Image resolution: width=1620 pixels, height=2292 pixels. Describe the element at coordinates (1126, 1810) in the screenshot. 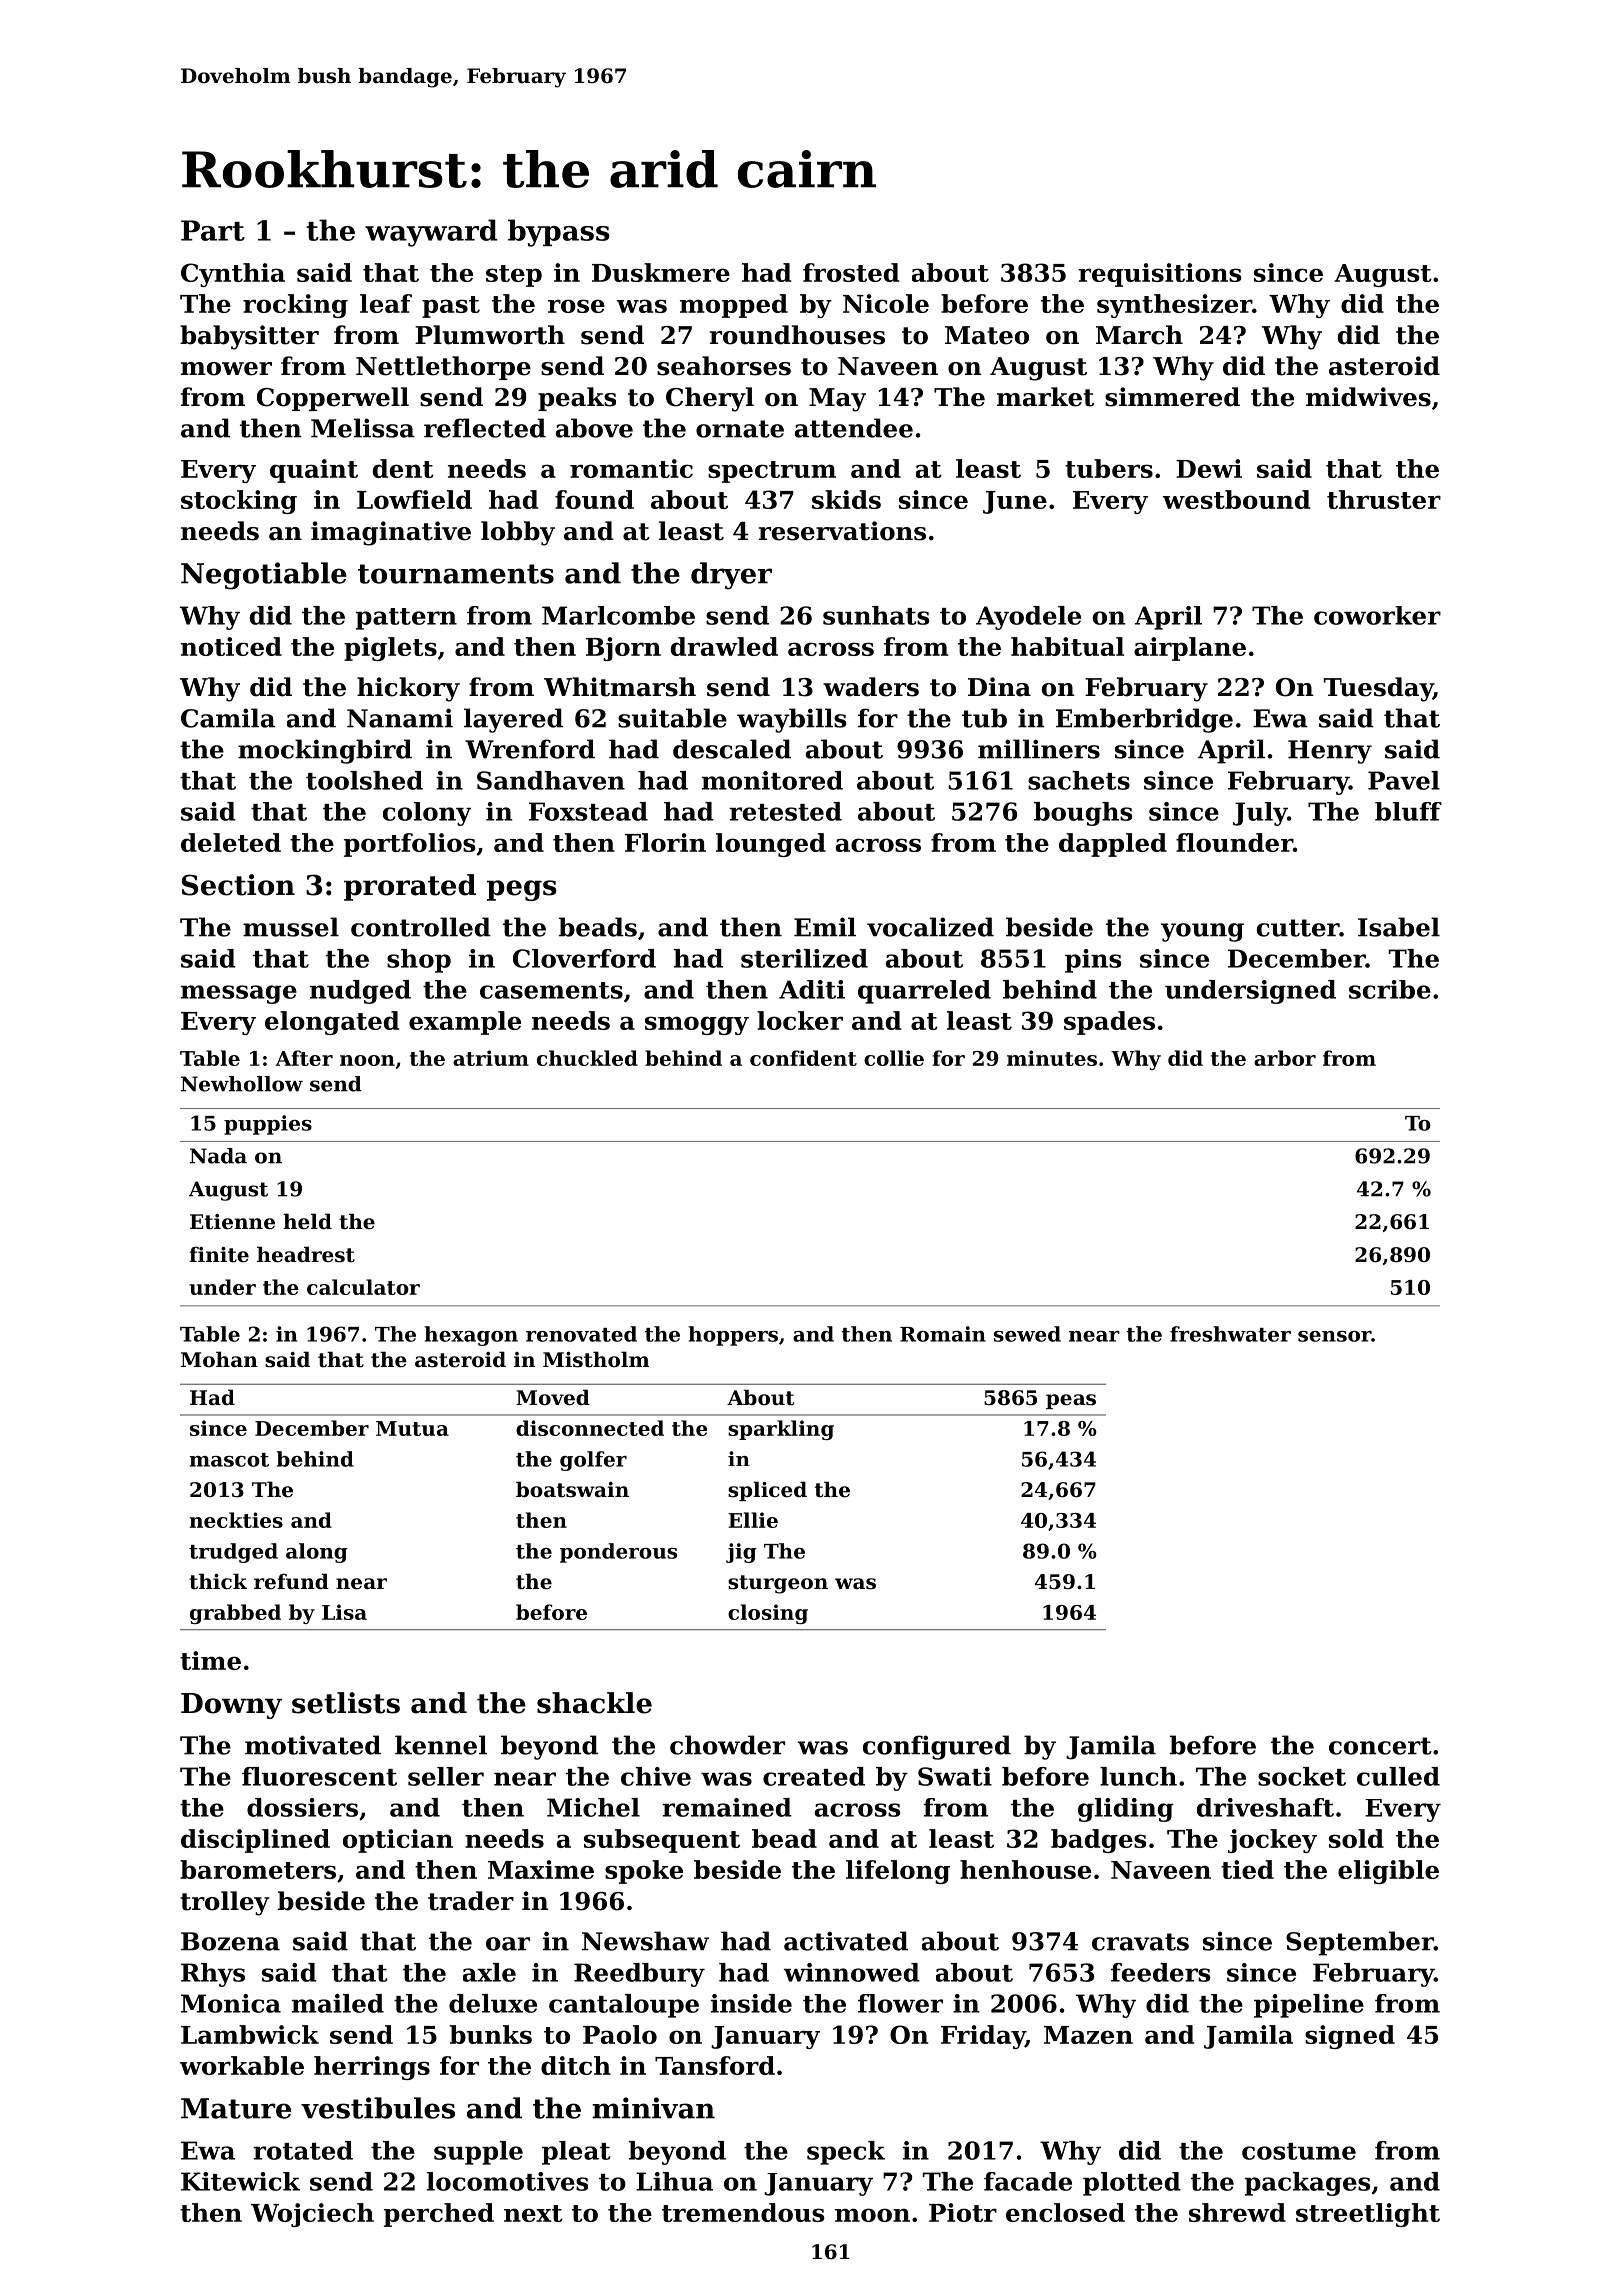

I see `gliding` at that location.
